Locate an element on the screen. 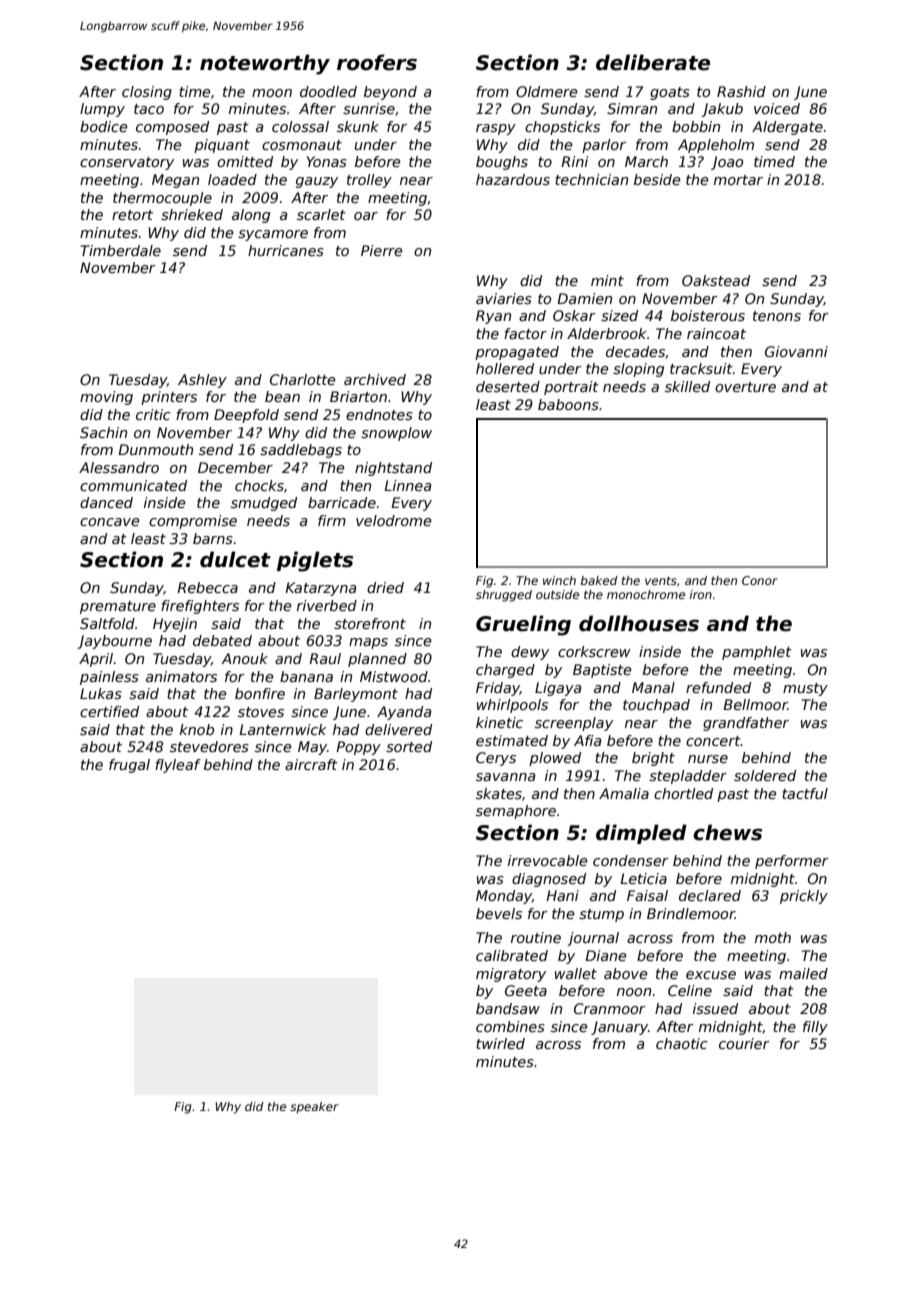 The width and height of the screenshot is (908, 1316). overture is located at coordinates (745, 387).
